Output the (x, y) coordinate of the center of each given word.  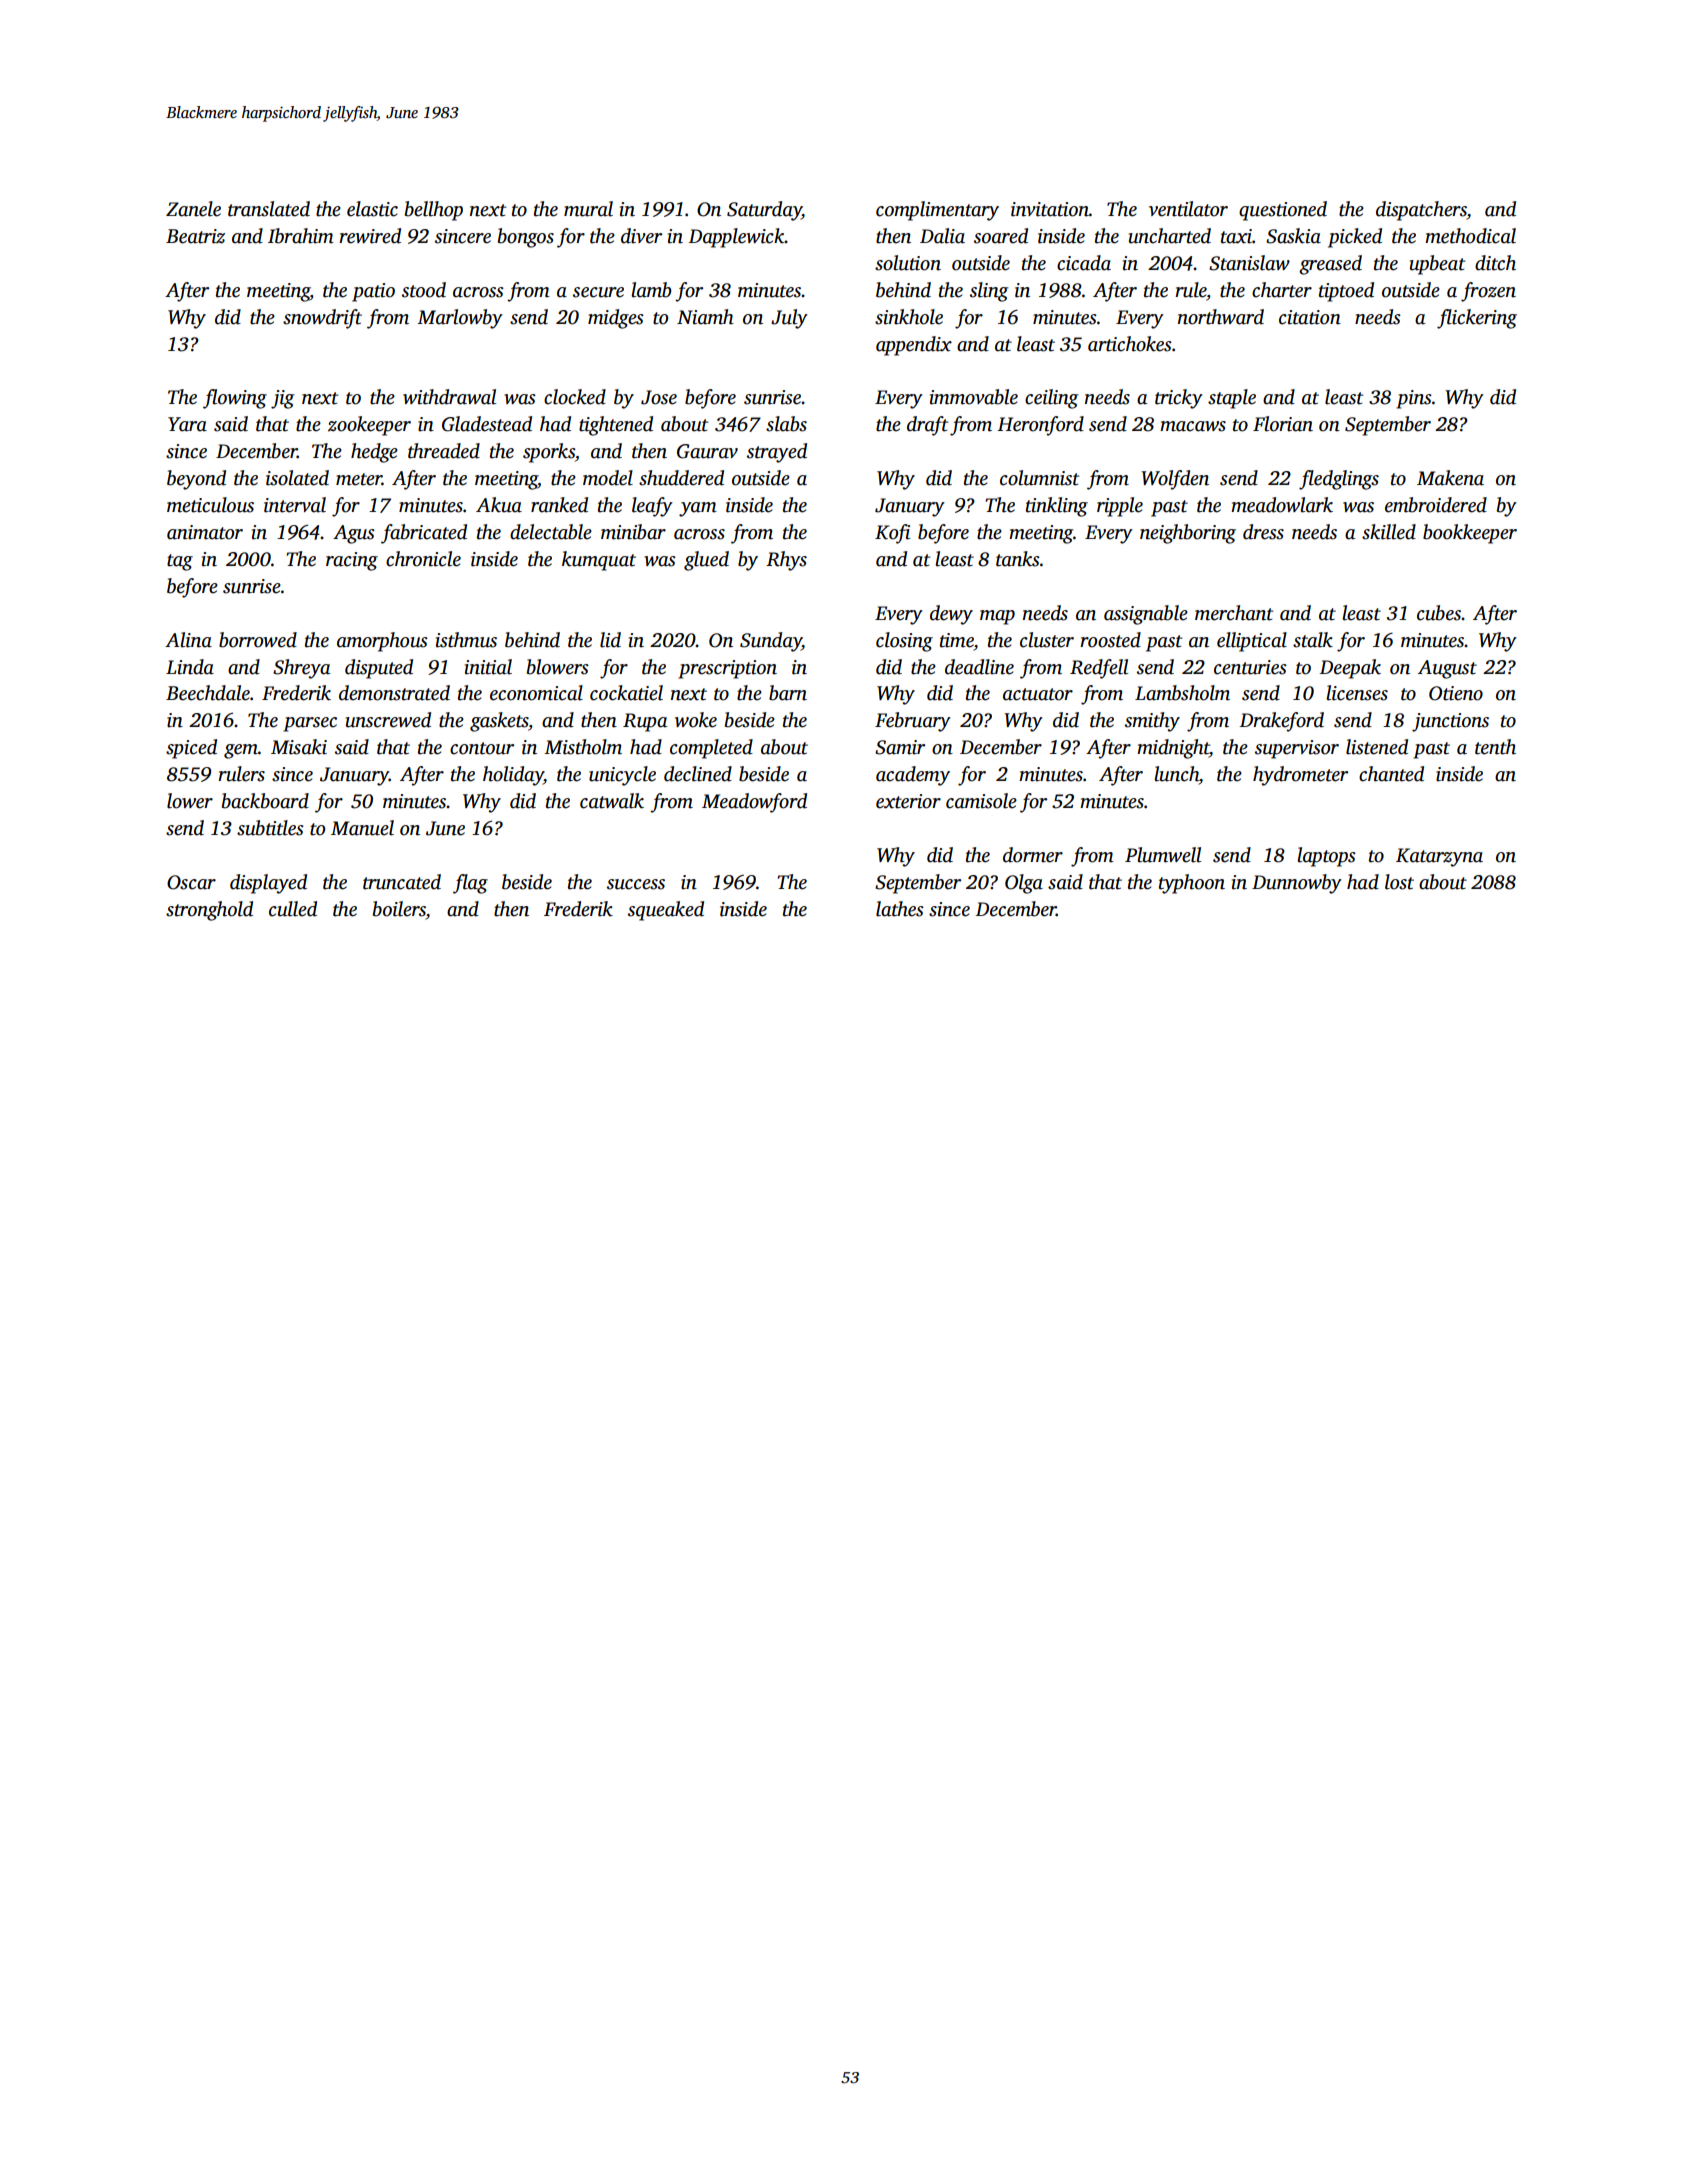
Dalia (942, 236)
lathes (900, 909)
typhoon (1192, 884)
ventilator (1188, 209)
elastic (372, 209)
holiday (513, 776)
